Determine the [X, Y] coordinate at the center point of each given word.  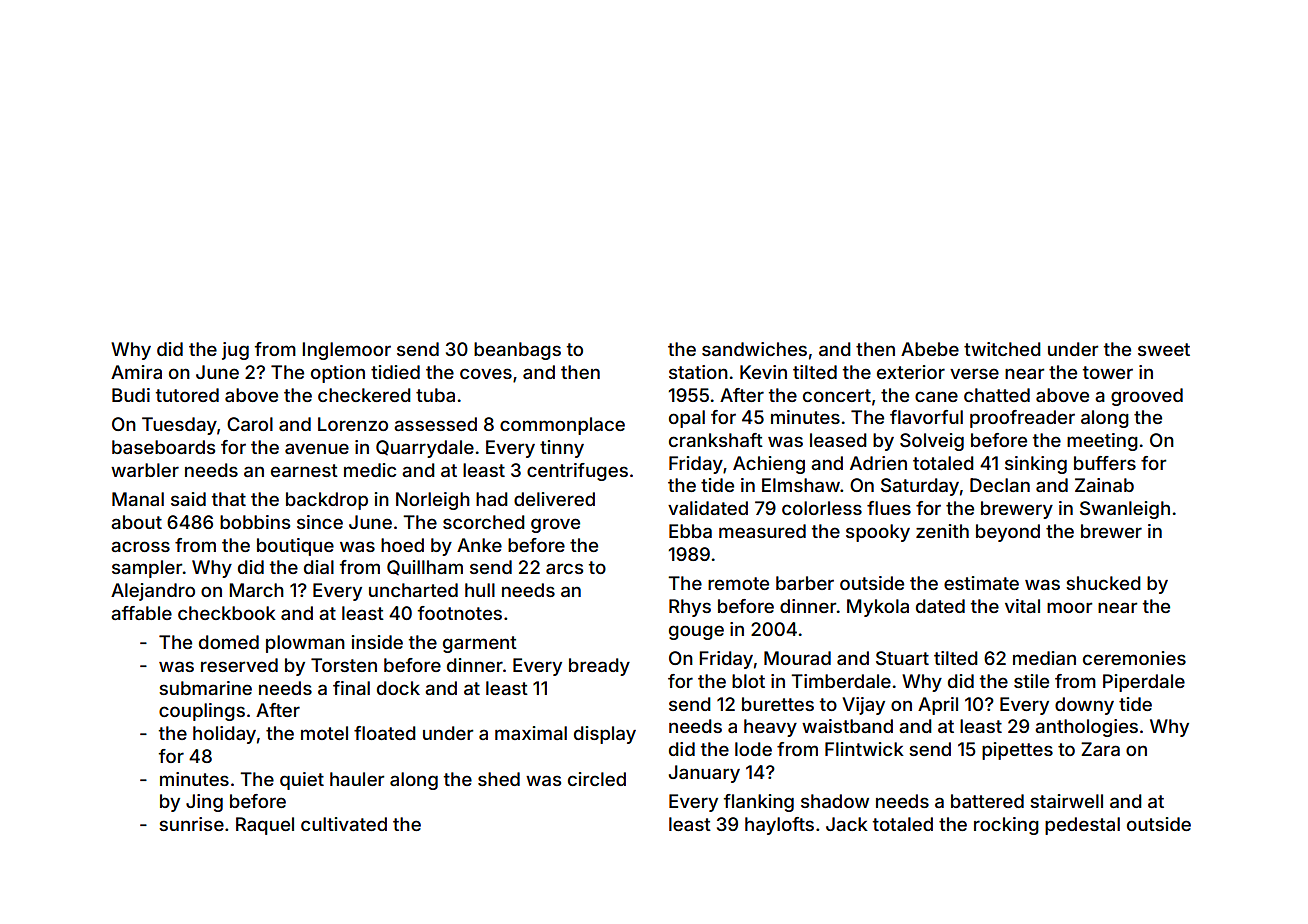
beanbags [517, 351]
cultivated [344, 824]
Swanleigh [1125, 510]
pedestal [1082, 826]
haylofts [779, 826]
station [698, 372]
